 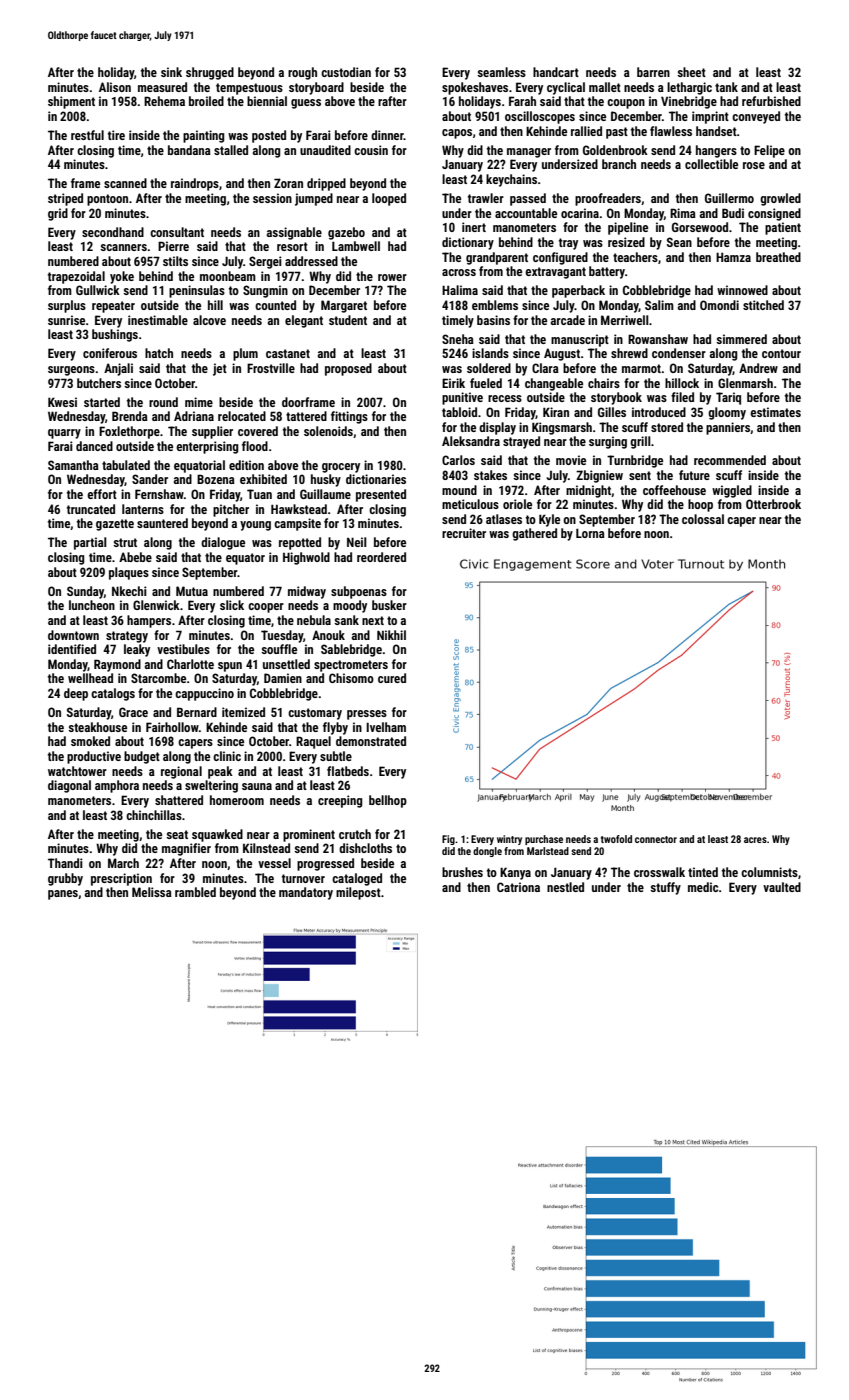 I want to click on cousin, so click(x=371, y=150).
